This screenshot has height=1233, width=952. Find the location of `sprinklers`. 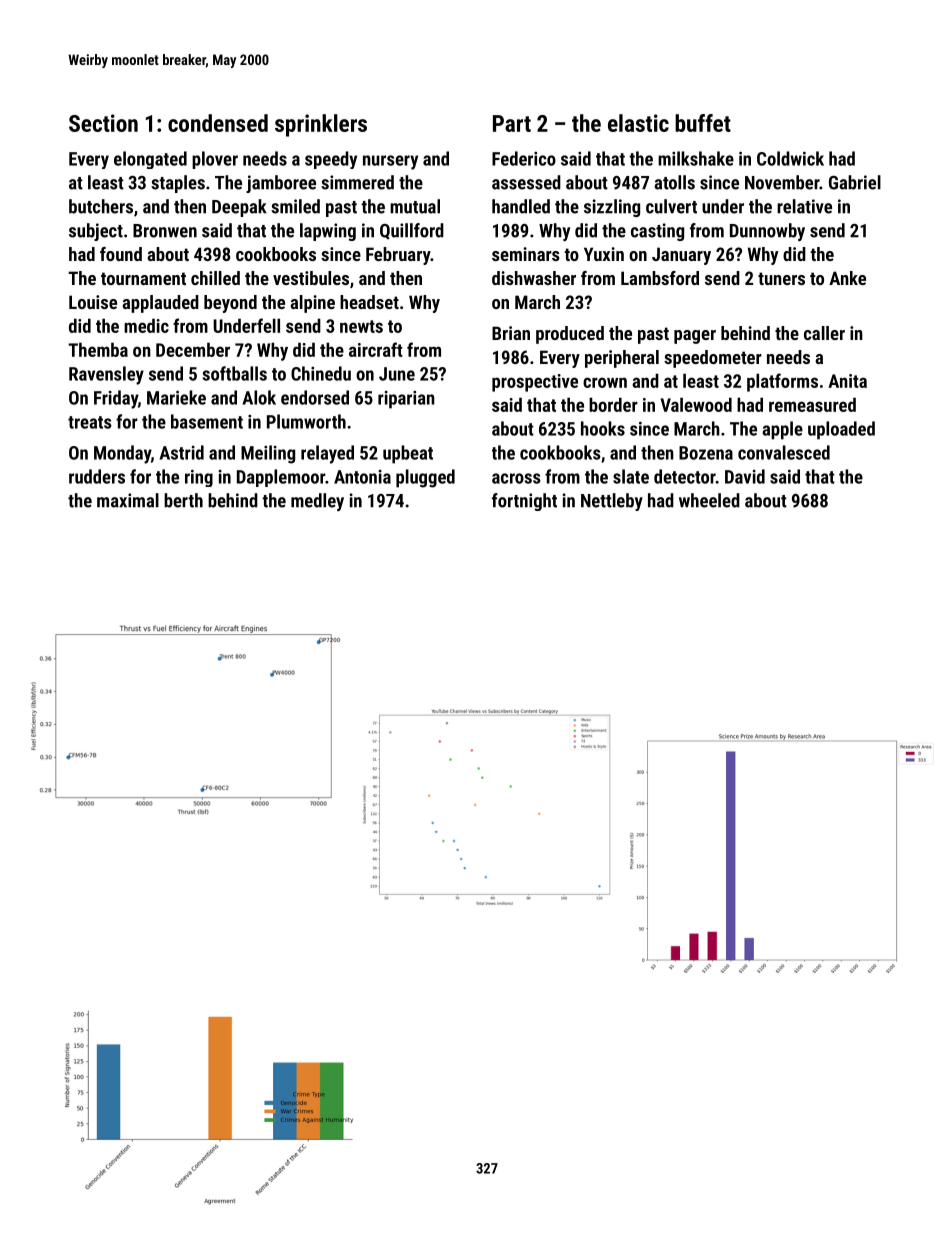

sprinklers is located at coordinates (321, 125).
